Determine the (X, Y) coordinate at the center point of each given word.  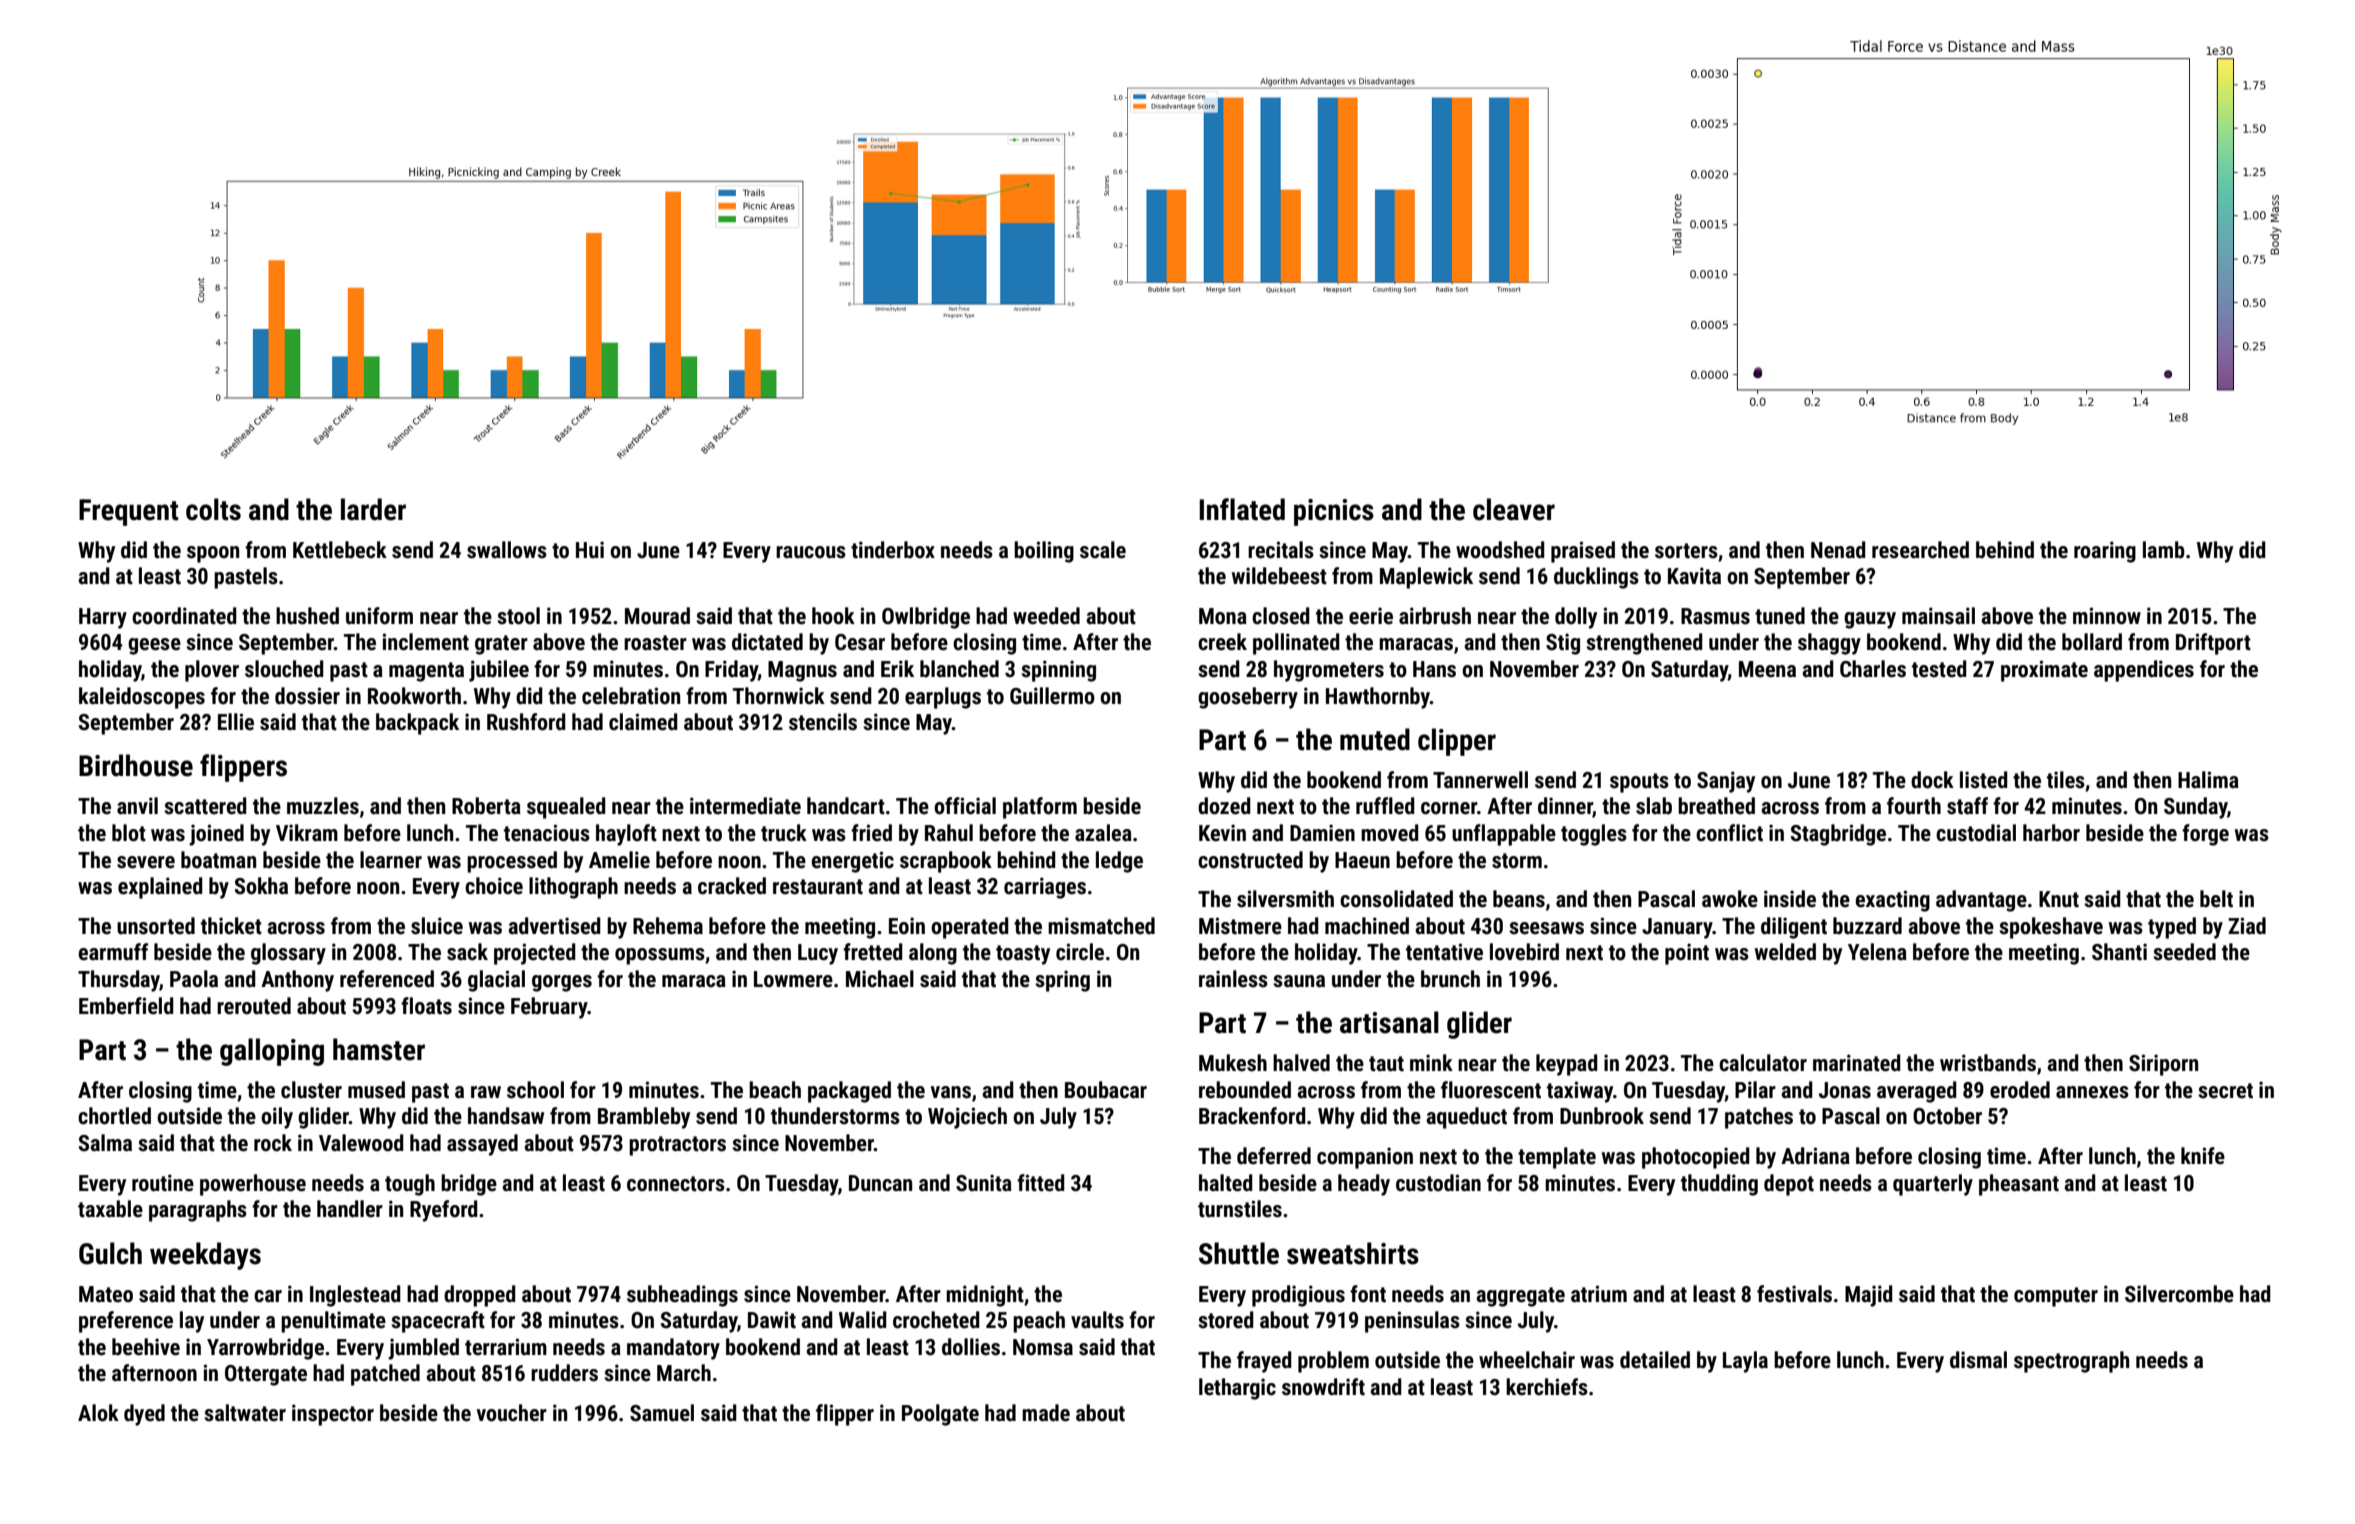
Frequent (128, 512)
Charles (1873, 669)
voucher (511, 1413)
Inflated (1242, 509)
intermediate (745, 806)
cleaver (1514, 509)
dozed (1224, 806)
